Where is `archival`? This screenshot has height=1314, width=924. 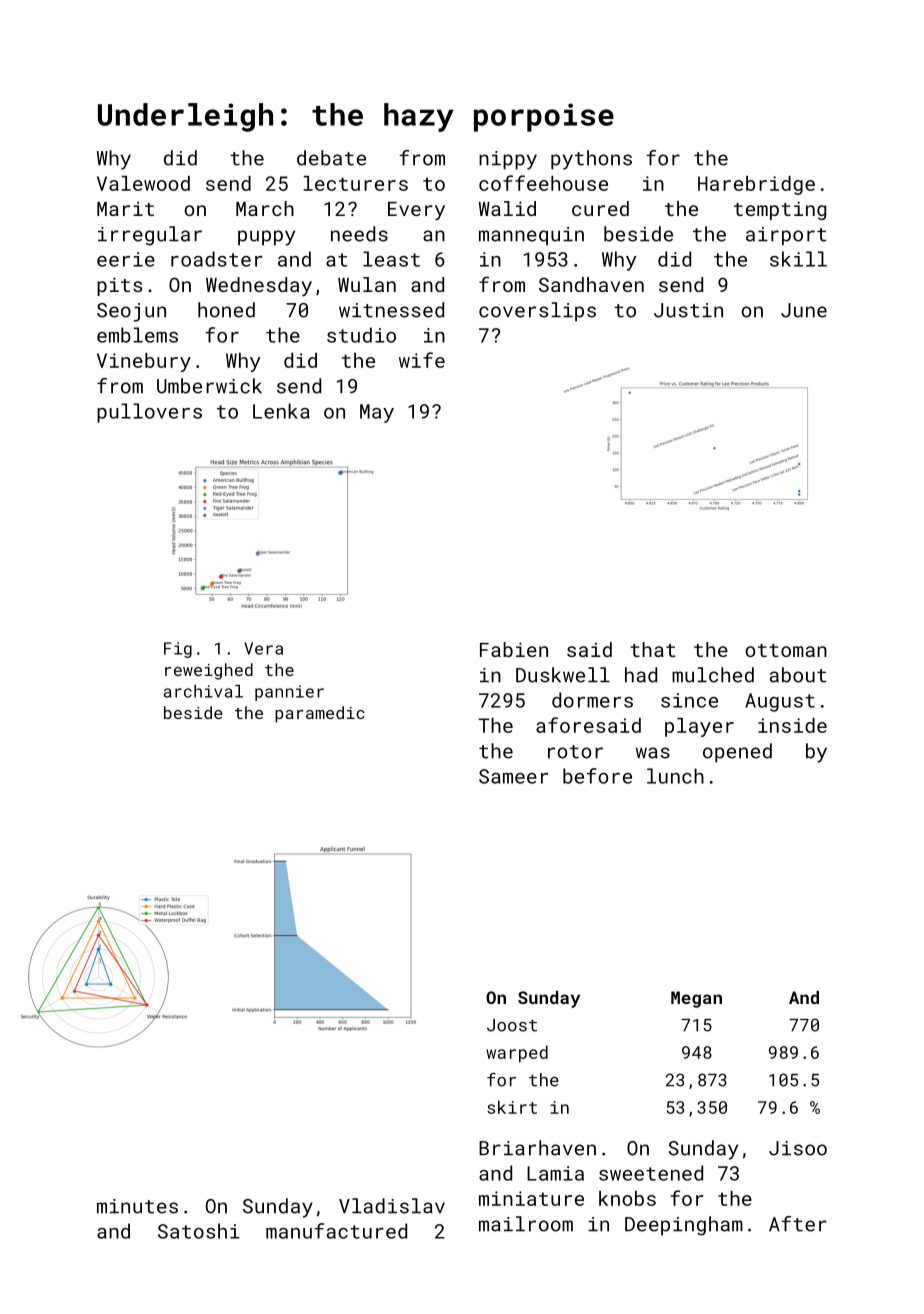
archival is located at coordinates (203, 691).
